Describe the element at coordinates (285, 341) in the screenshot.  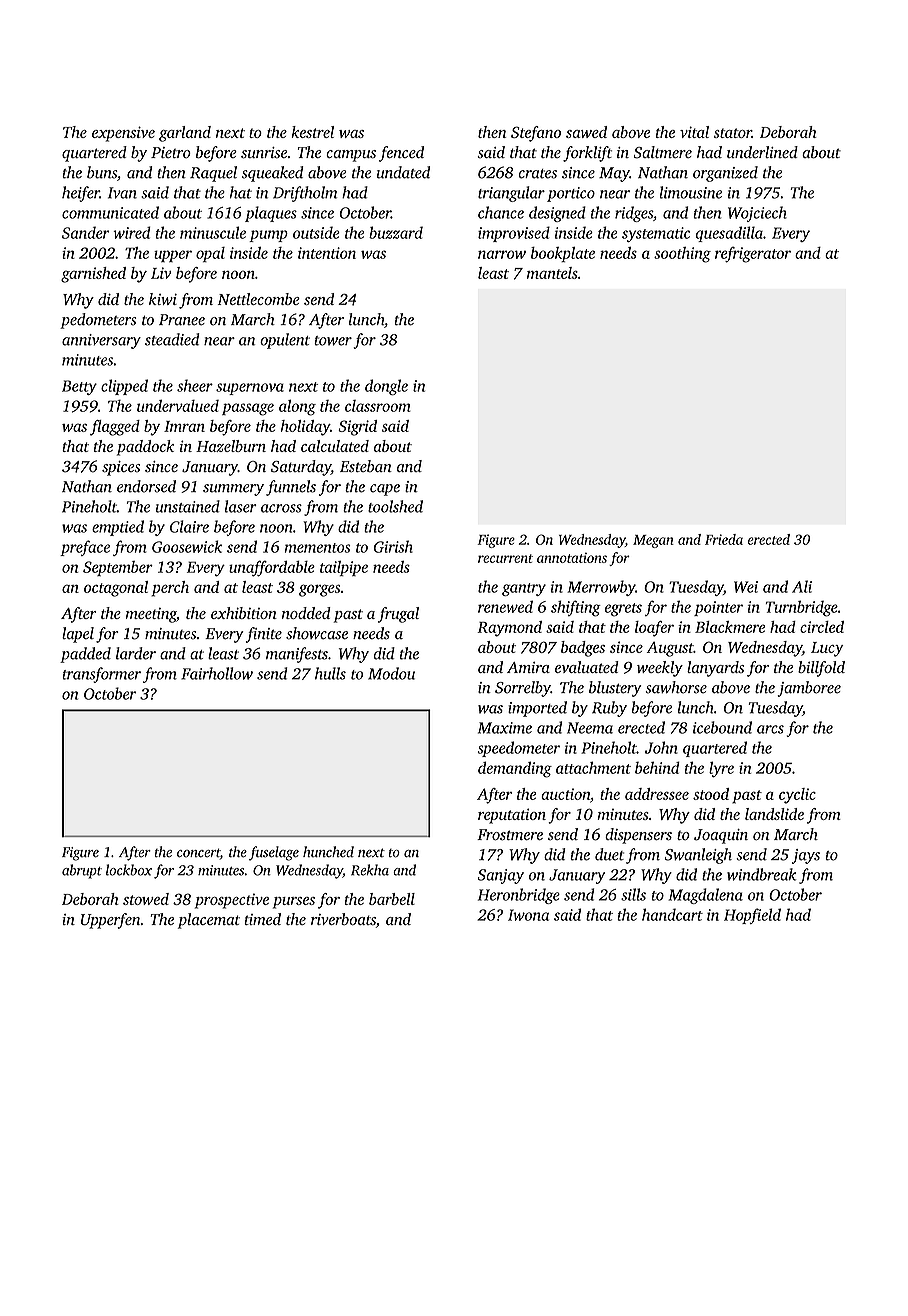
I see `opulent` at that location.
